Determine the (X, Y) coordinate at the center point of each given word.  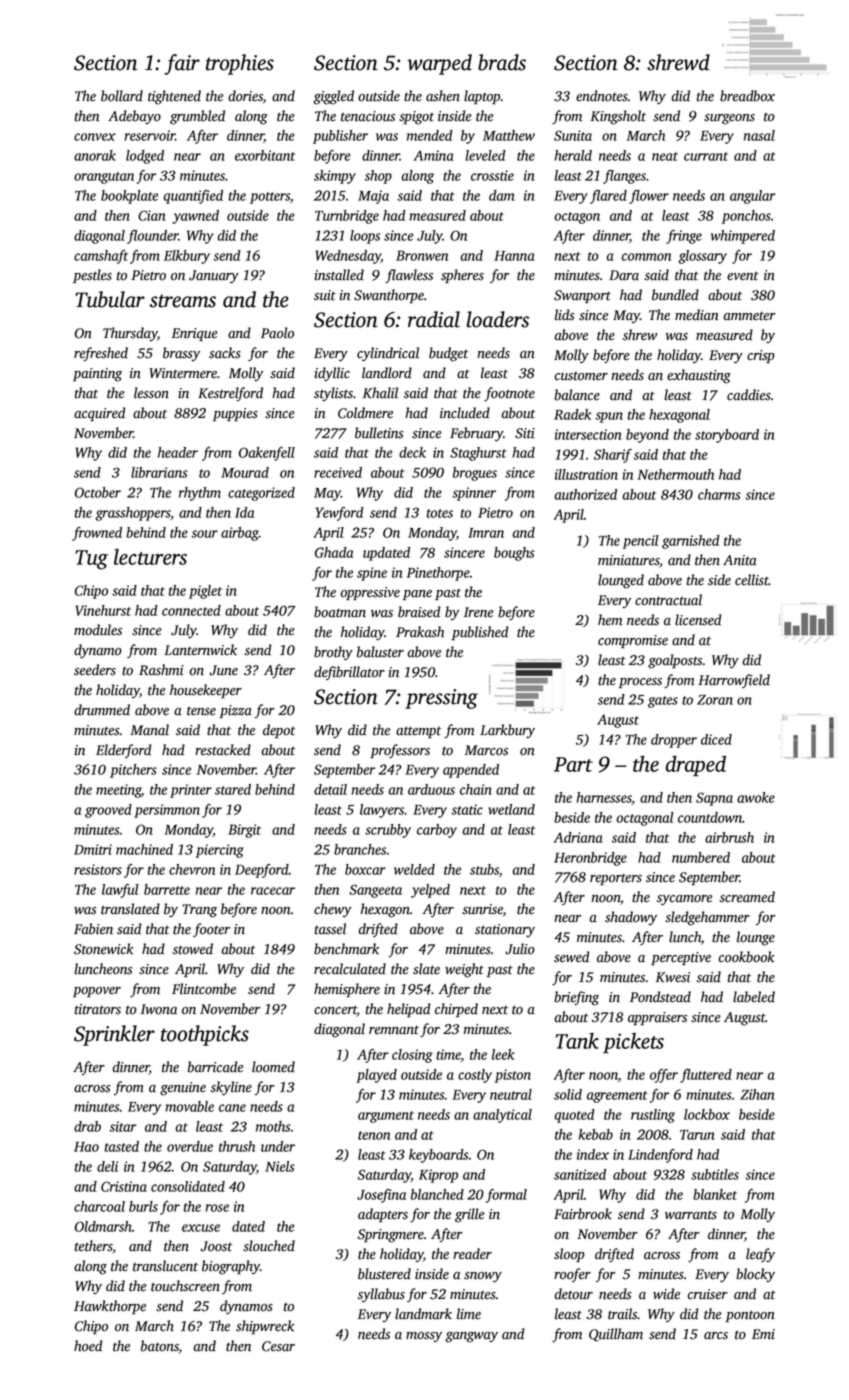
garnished (691, 542)
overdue (190, 1146)
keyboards (438, 1156)
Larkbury (507, 731)
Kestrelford (230, 394)
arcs (716, 1336)
